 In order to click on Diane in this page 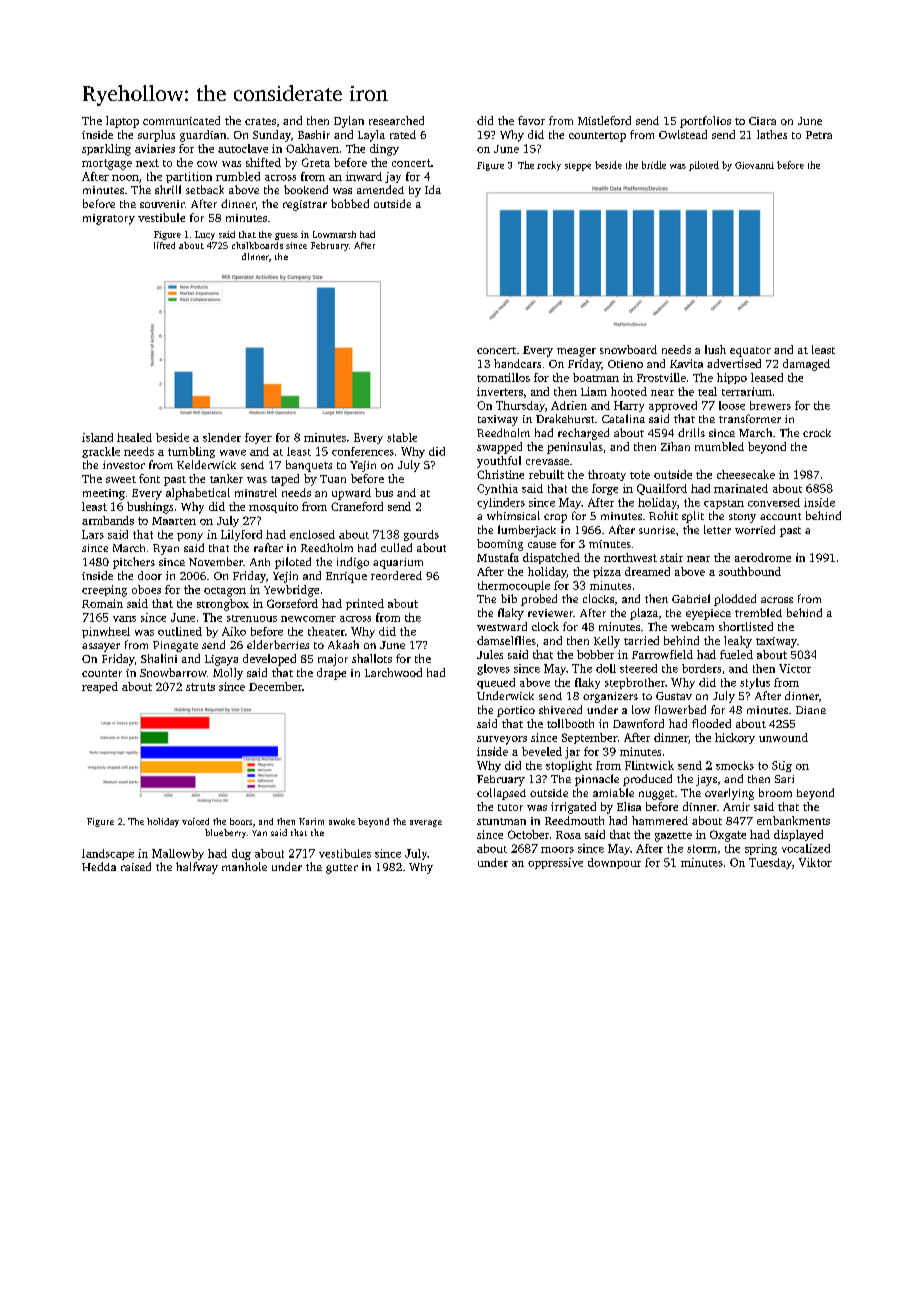, I will do `click(811, 710)`.
